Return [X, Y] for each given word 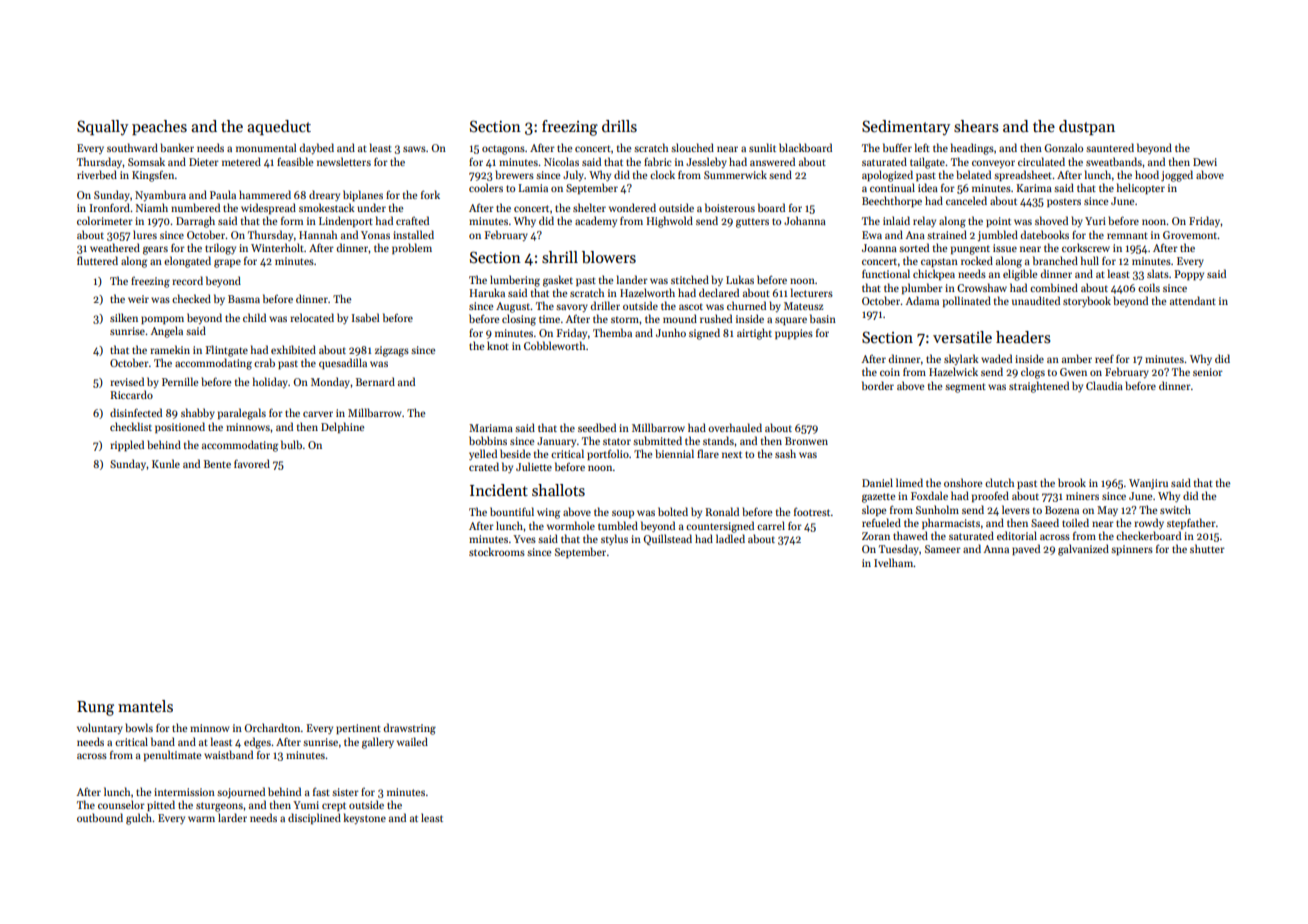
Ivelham [894, 562]
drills [619, 126]
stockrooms [497, 551]
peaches [159, 127]
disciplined [314, 818]
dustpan [1087, 127]
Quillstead [668, 539]
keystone [364, 818]
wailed [412, 741]
